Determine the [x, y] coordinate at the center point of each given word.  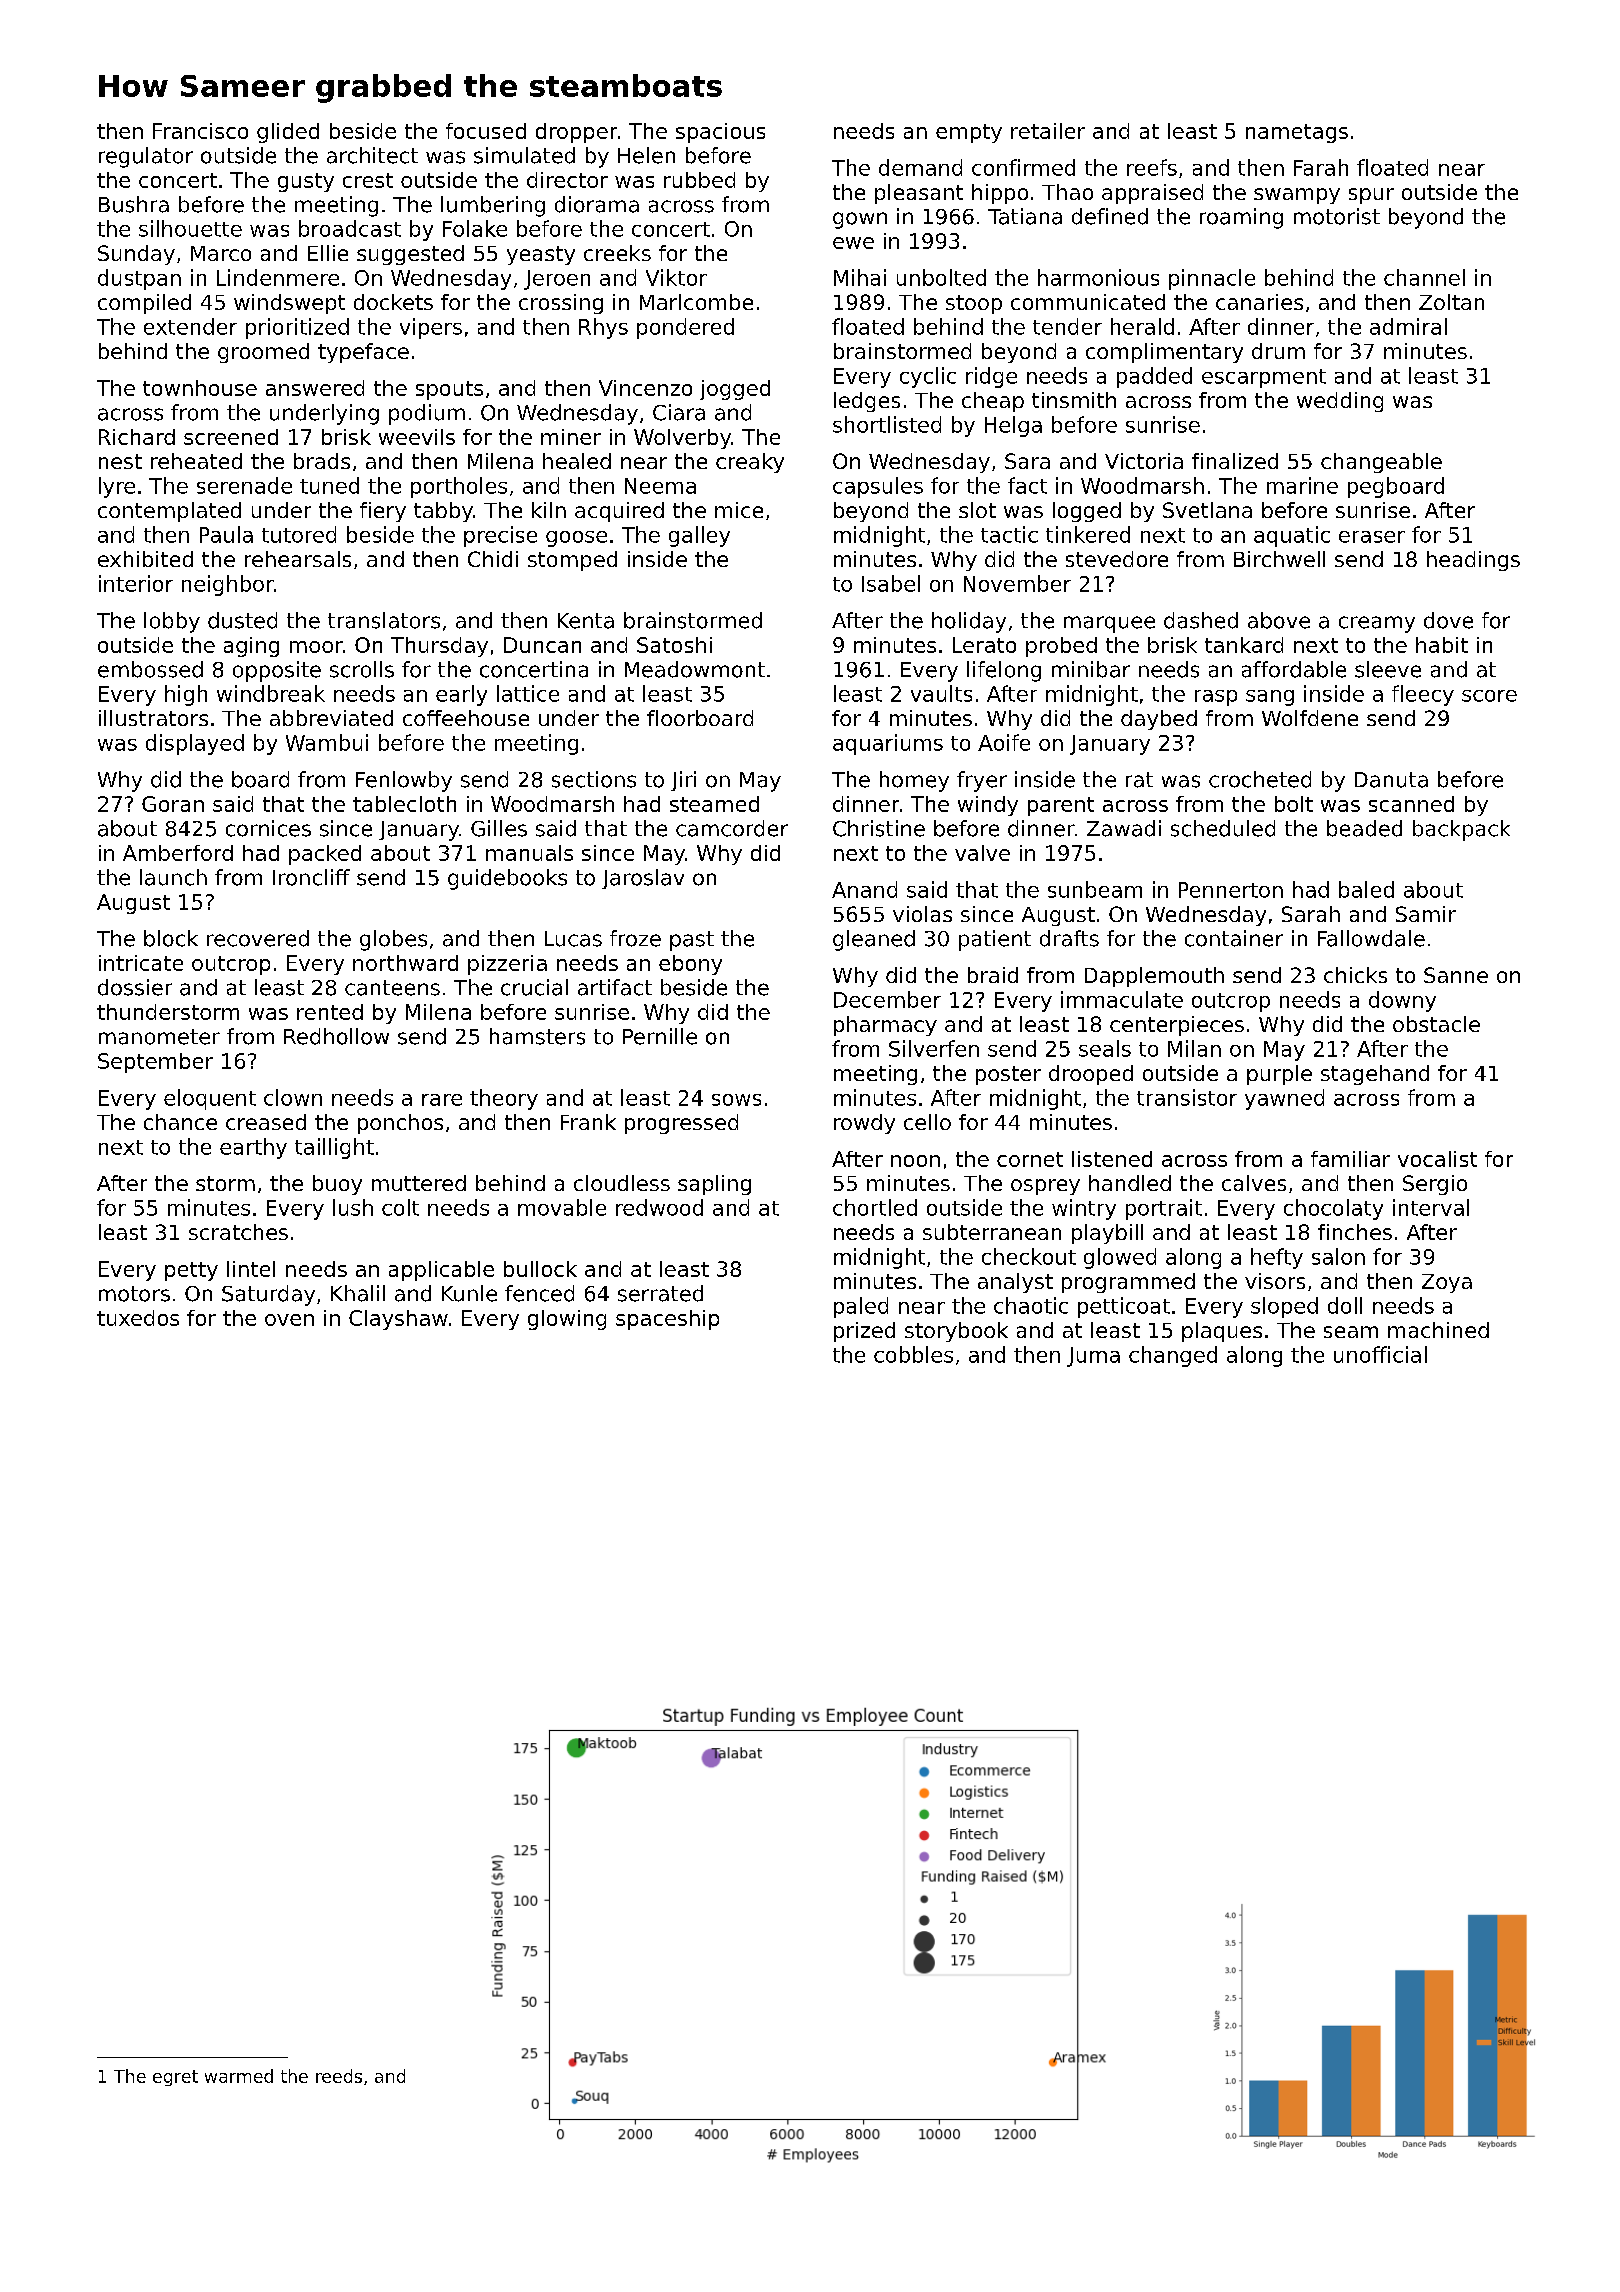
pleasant [919, 194]
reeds [339, 2076]
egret [175, 2078]
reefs [1152, 167]
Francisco [200, 131]
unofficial [1380, 1354]
